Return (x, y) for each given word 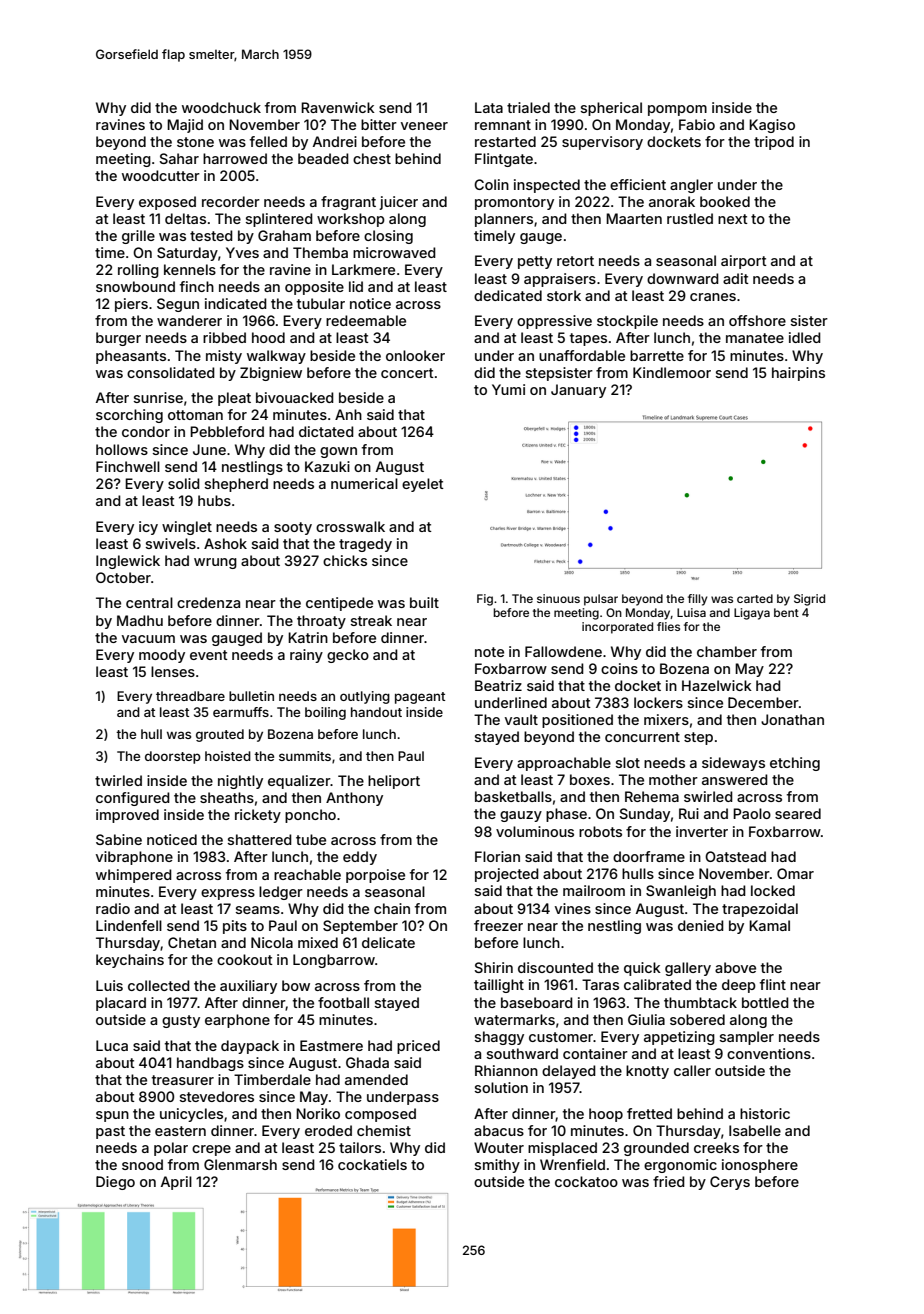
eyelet (423, 485)
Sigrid (809, 600)
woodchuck (221, 107)
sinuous (558, 598)
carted (755, 598)
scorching (129, 416)
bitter (379, 124)
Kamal (769, 925)
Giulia (646, 1019)
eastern (180, 1131)
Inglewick (128, 562)
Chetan (192, 942)
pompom (677, 110)
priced (418, 1047)
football (343, 1002)
